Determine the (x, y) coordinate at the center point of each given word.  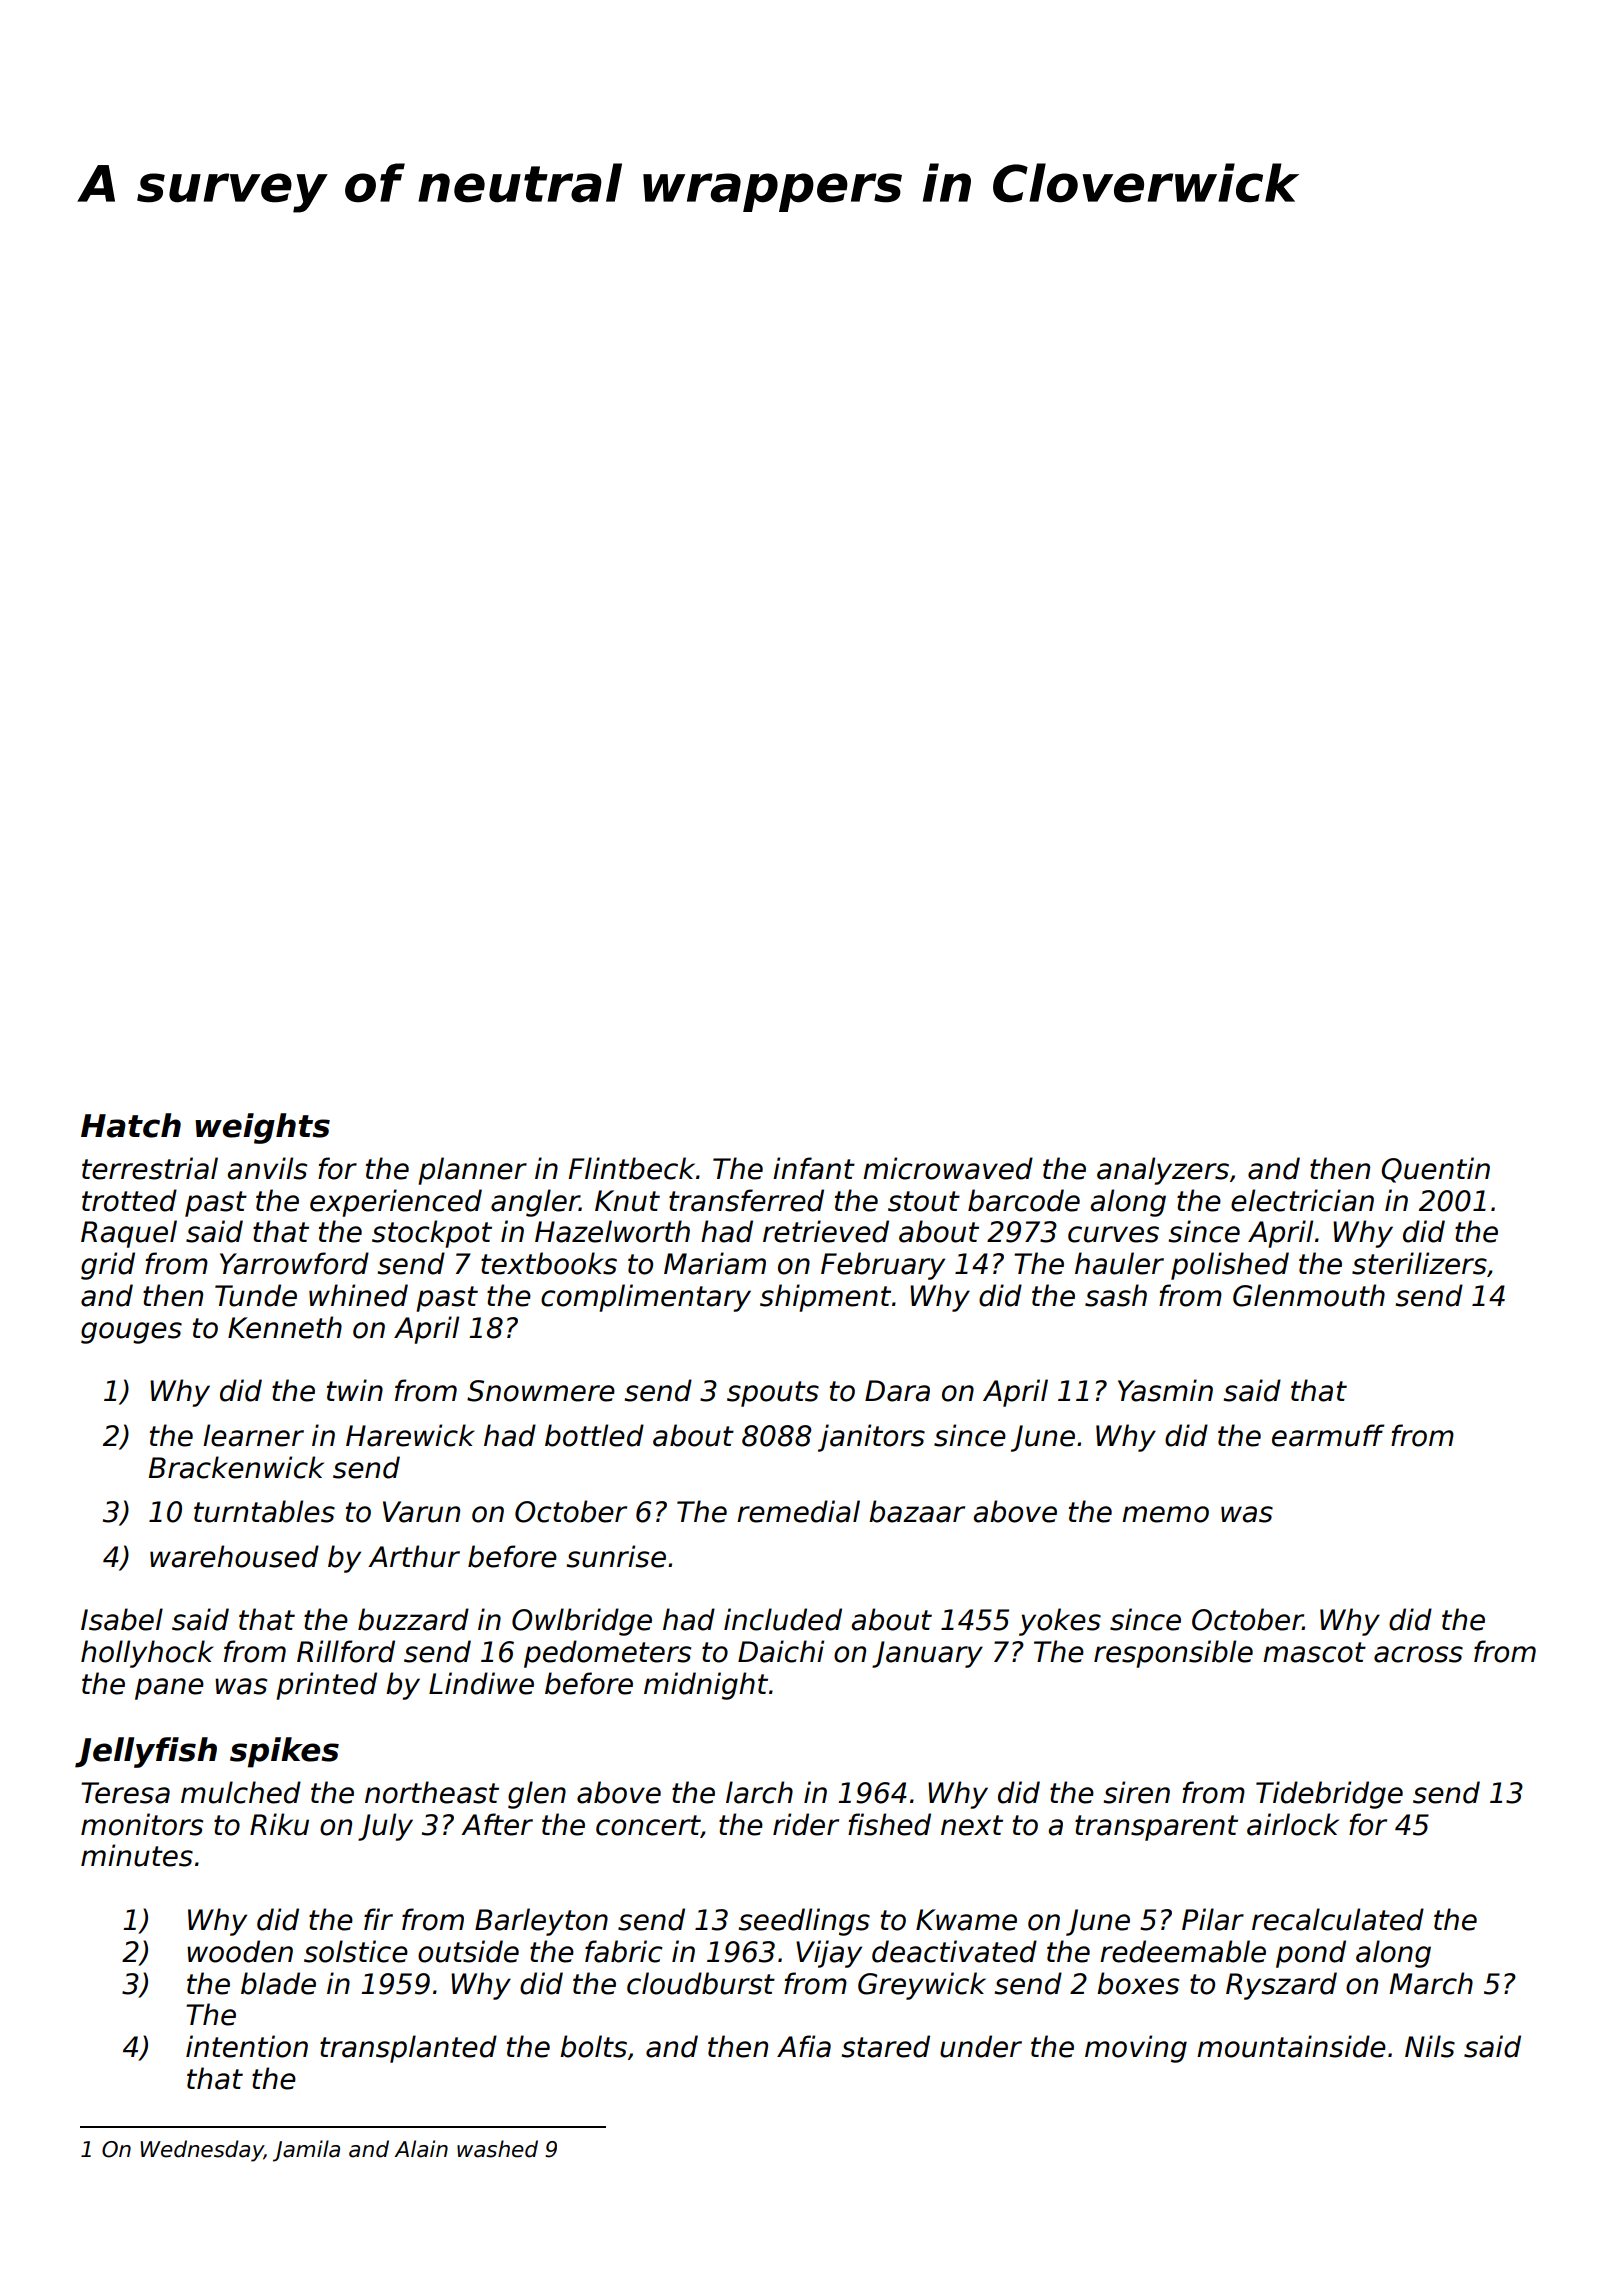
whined (358, 1295)
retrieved (826, 1231)
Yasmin (1165, 1390)
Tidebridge (1329, 1795)
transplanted (408, 2049)
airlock (1293, 1824)
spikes (284, 1752)
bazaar (917, 1511)
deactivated (954, 1951)
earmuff (1328, 1435)
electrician (1302, 1200)
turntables (264, 1511)
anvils (267, 1168)
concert (648, 1826)
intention (247, 2046)
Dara (897, 1391)
